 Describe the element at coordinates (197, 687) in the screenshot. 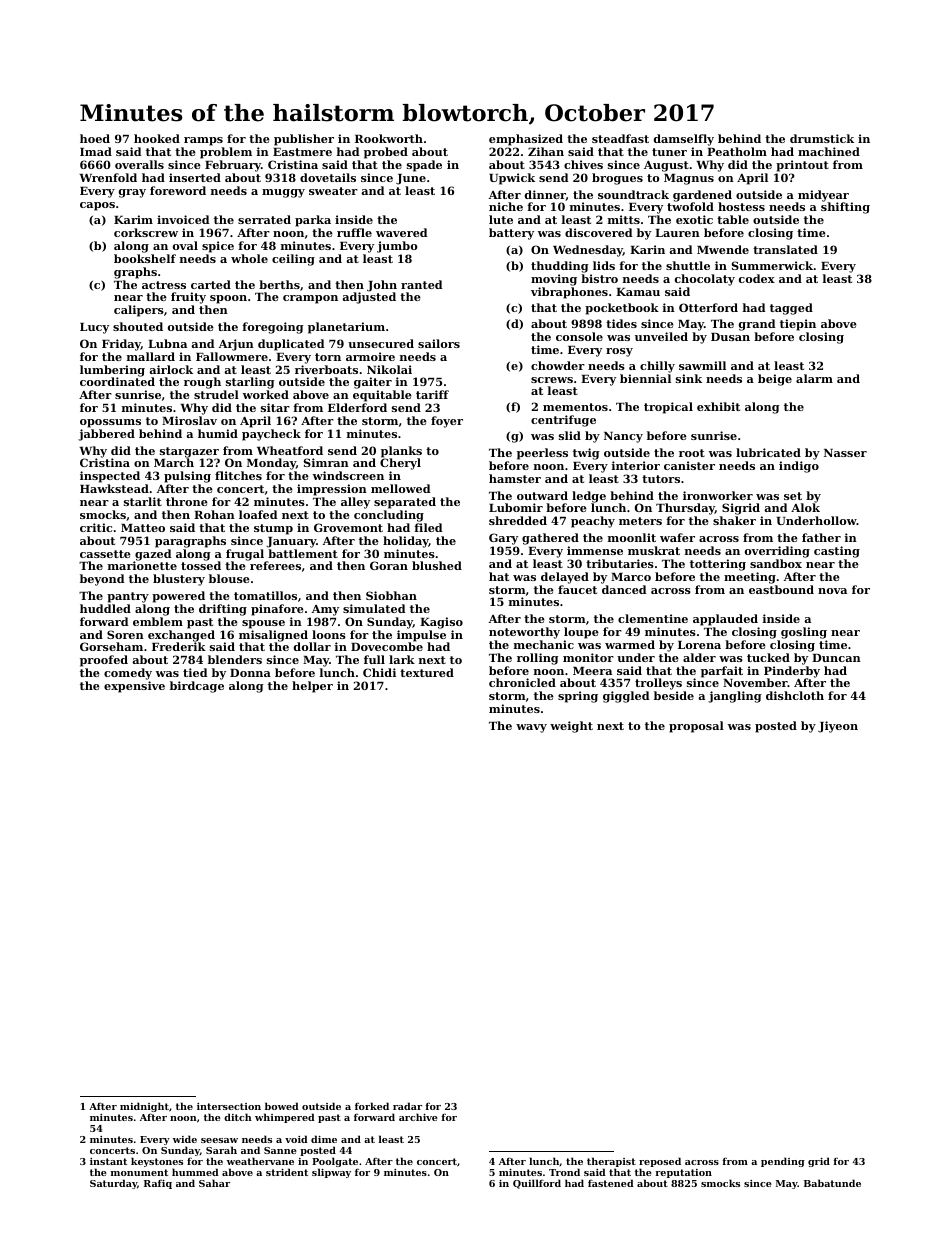

I see `birdcage` at that location.
